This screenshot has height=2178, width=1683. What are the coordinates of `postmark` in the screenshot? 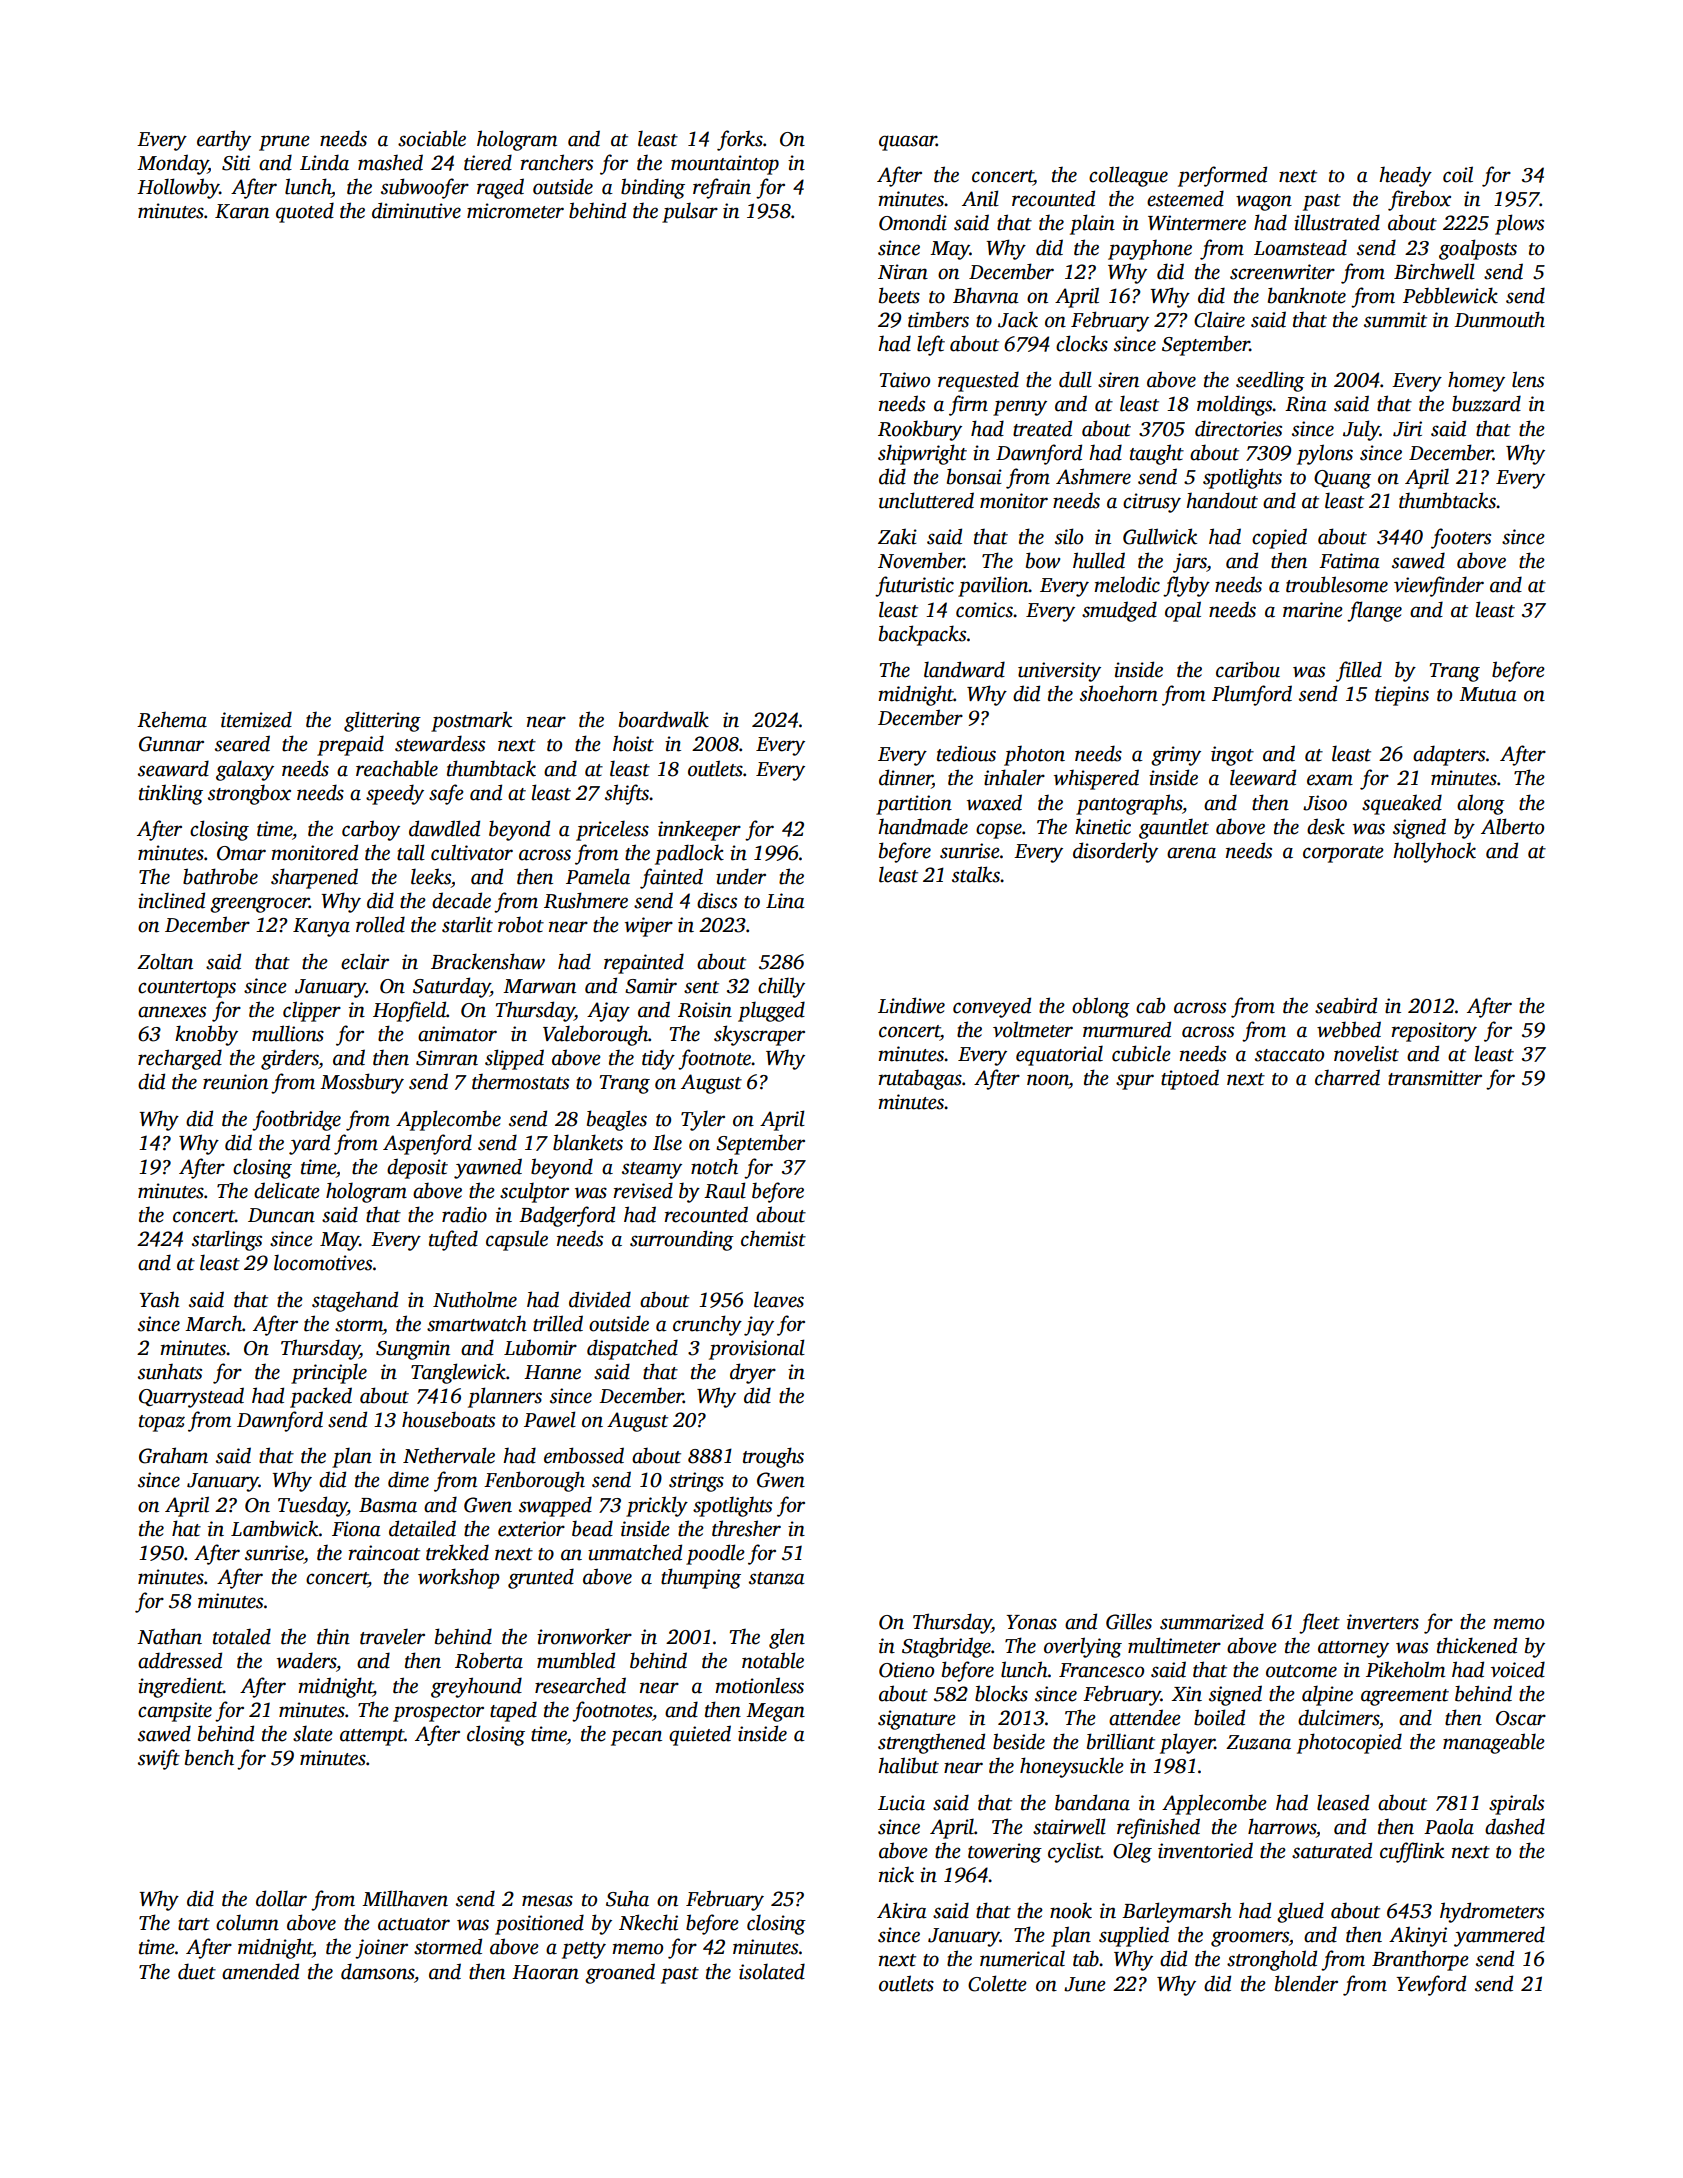 It's located at (471, 721).
